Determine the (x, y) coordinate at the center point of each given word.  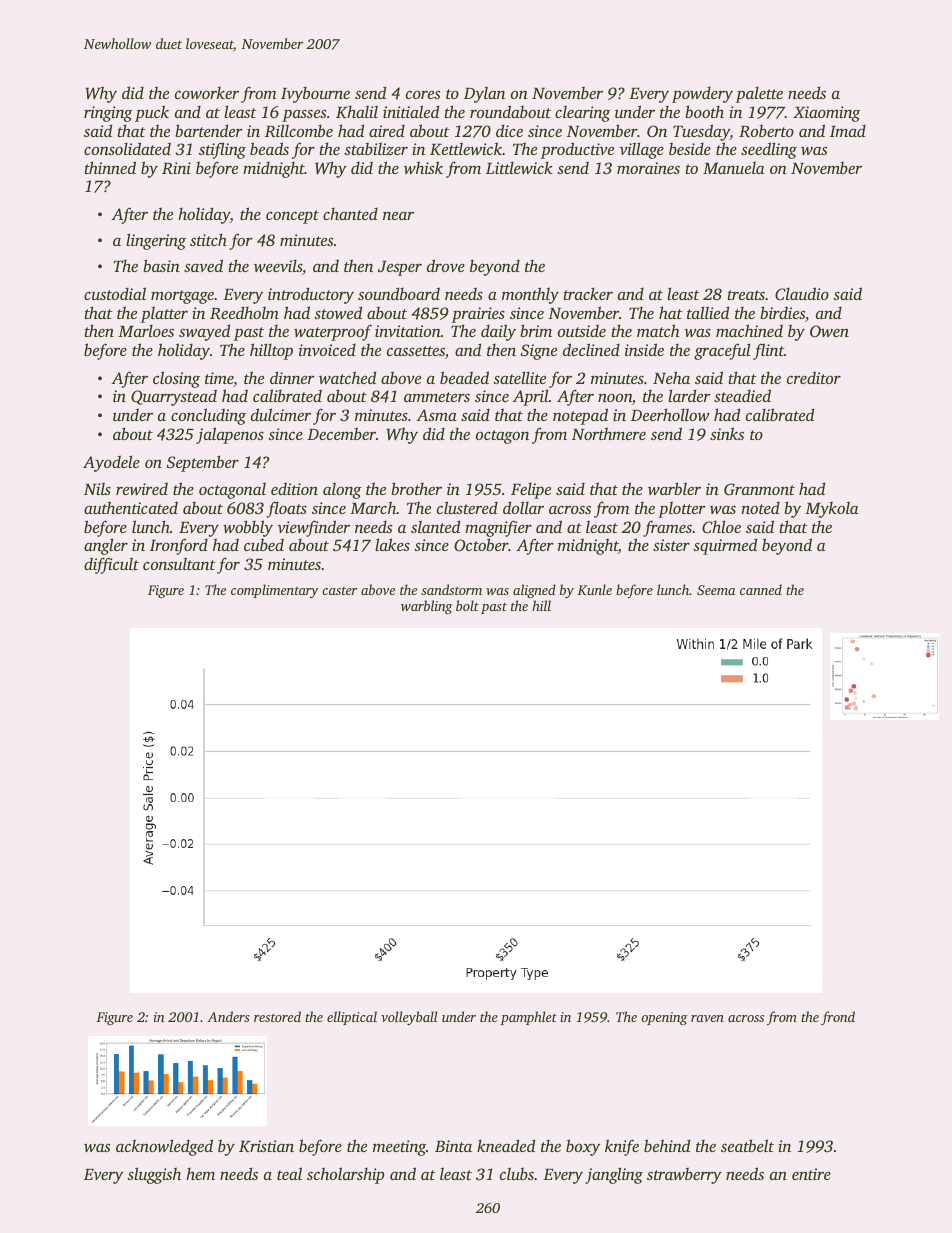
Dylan (484, 94)
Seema (716, 590)
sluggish (154, 1175)
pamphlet (528, 1018)
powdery (702, 94)
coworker (207, 93)
